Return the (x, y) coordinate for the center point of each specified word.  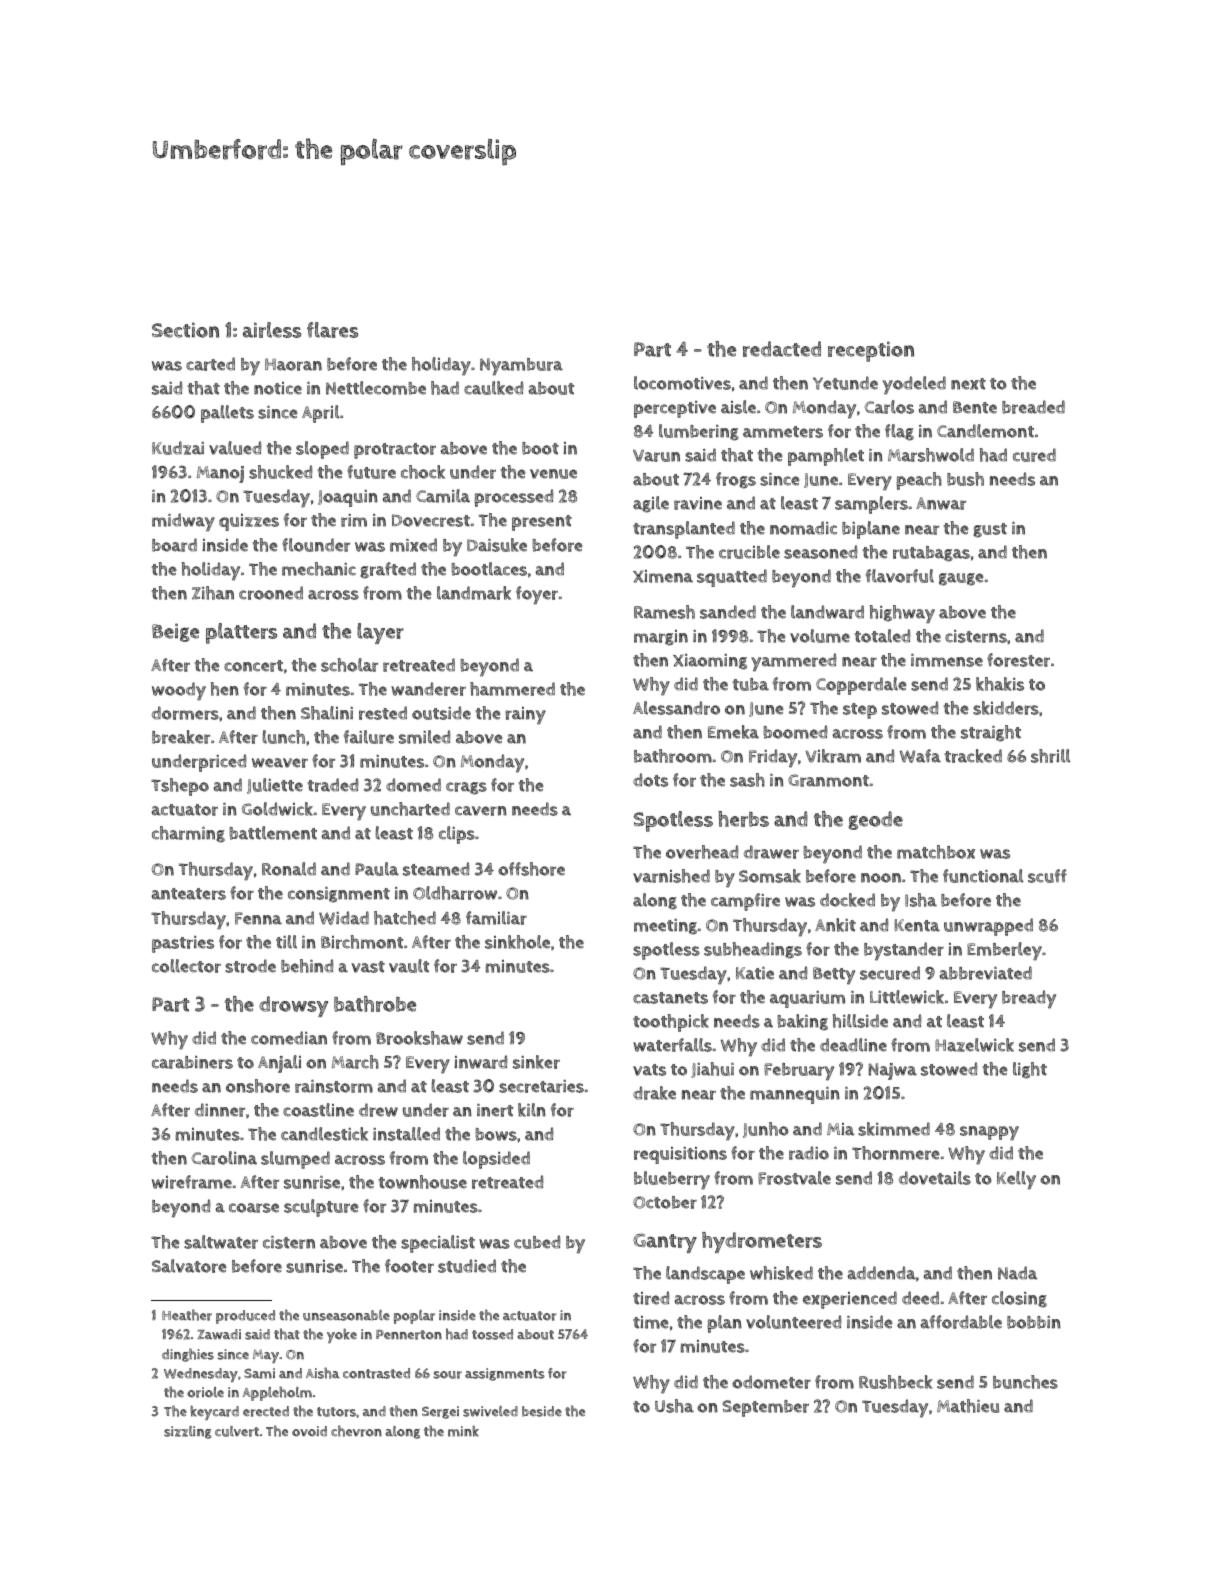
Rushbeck (896, 1382)
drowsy (293, 1006)
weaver (280, 763)
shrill (1050, 756)
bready (1029, 999)
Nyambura (521, 367)
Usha (674, 1406)
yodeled (914, 385)
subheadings (753, 950)
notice (278, 388)
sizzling (188, 1432)
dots (650, 780)
